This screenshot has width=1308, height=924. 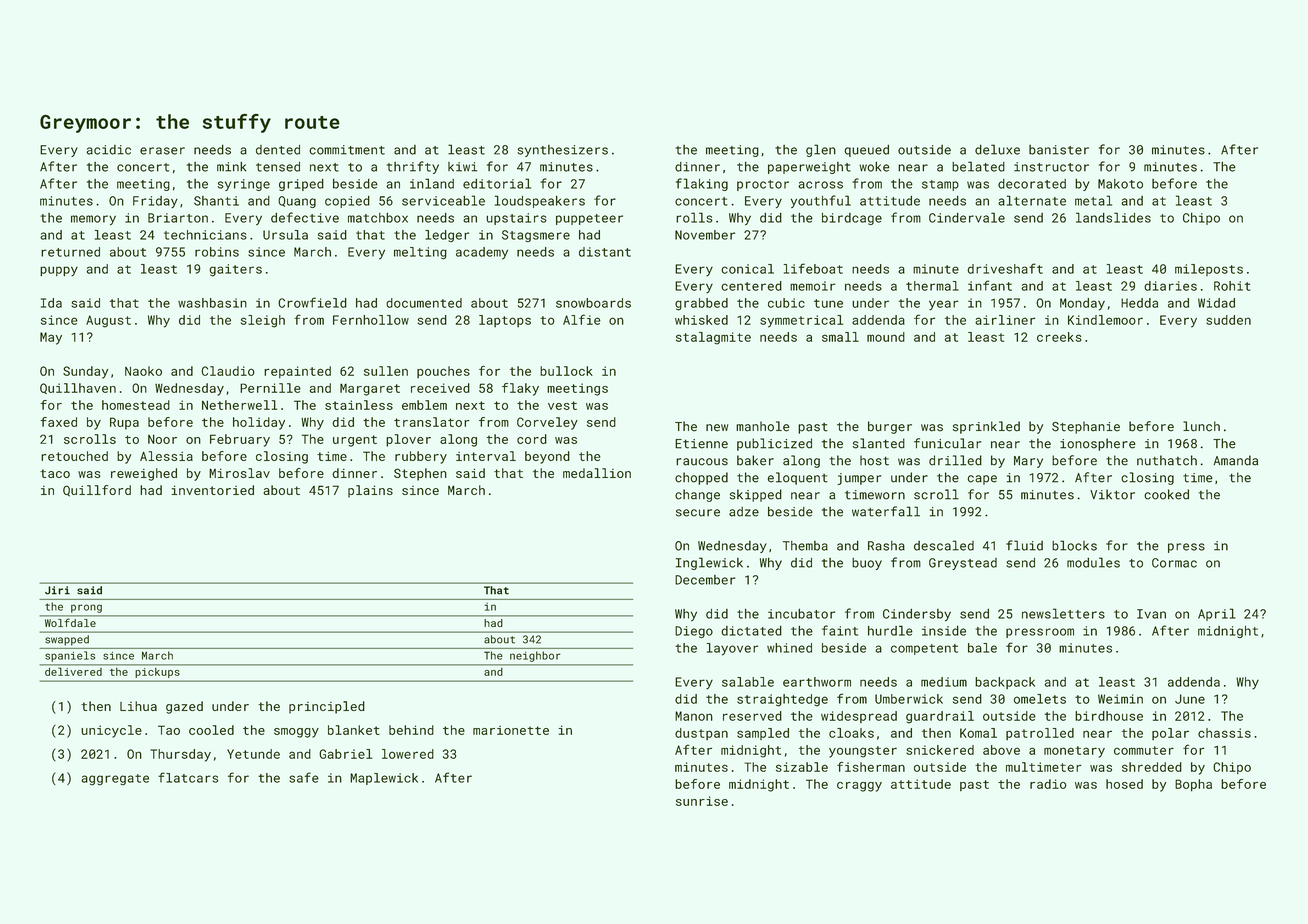 What do you see at coordinates (188, 777) in the screenshot?
I see `flatcars` at bounding box center [188, 777].
